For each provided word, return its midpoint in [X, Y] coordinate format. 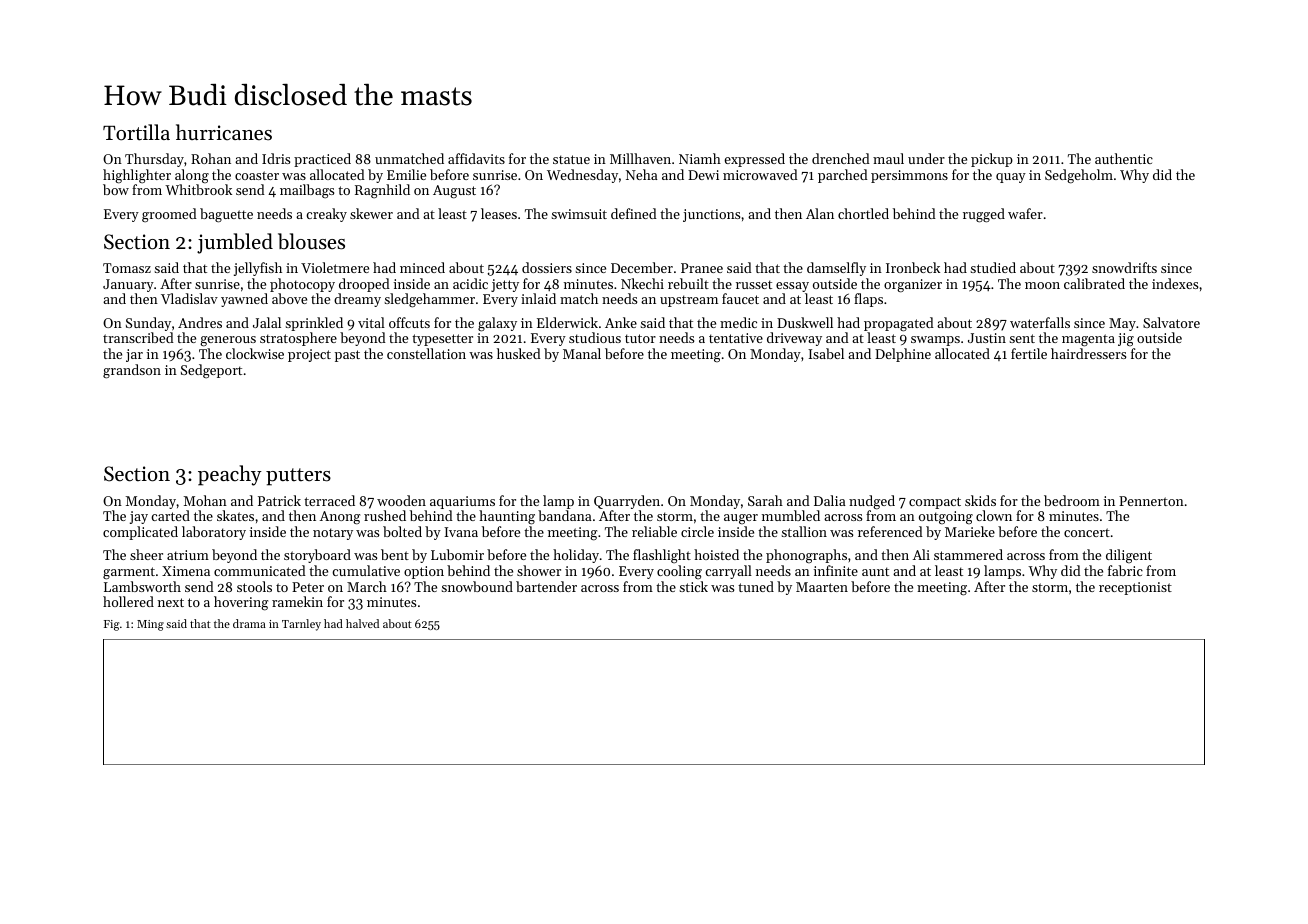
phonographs [806, 556]
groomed [169, 215]
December [642, 267]
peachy [230, 475]
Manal [582, 353]
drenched [841, 158]
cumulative [366, 570]
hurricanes [224, 132]
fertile [1029, 353]
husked [519, 353]
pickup [992, 160]
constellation [426, 353]
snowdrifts [1124, 267]
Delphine [903, 355]
